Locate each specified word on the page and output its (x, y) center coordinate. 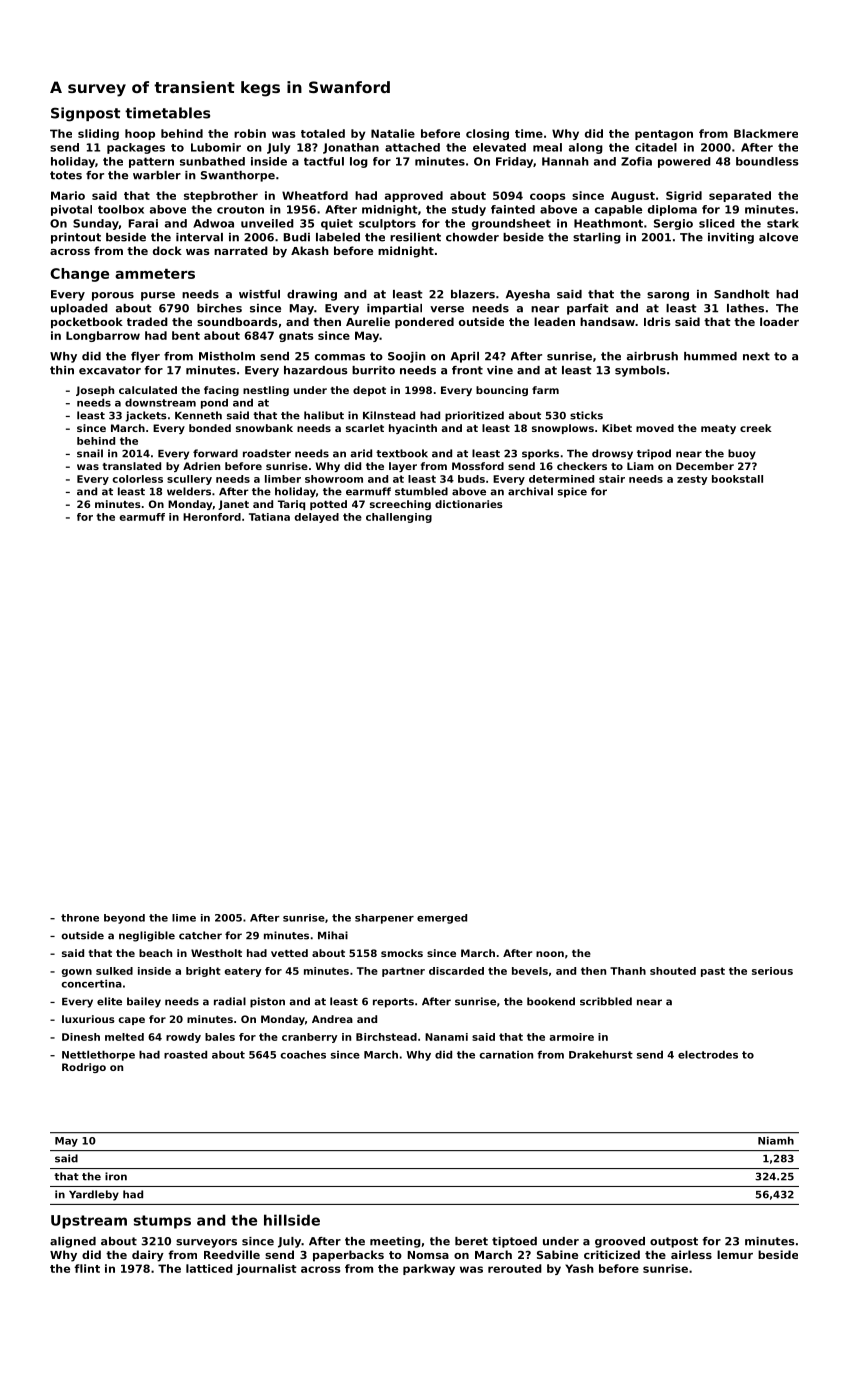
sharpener (384, 919)
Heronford (212, 517)
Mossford (478, 466)
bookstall (737, 479)
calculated (148, 390)
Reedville (232, 1254)
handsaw (607, 321)
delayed (317, 518)
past (713, 972)
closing (487, 134)
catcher (200, 935)
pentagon (664, 135)
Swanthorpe (238, 176)
